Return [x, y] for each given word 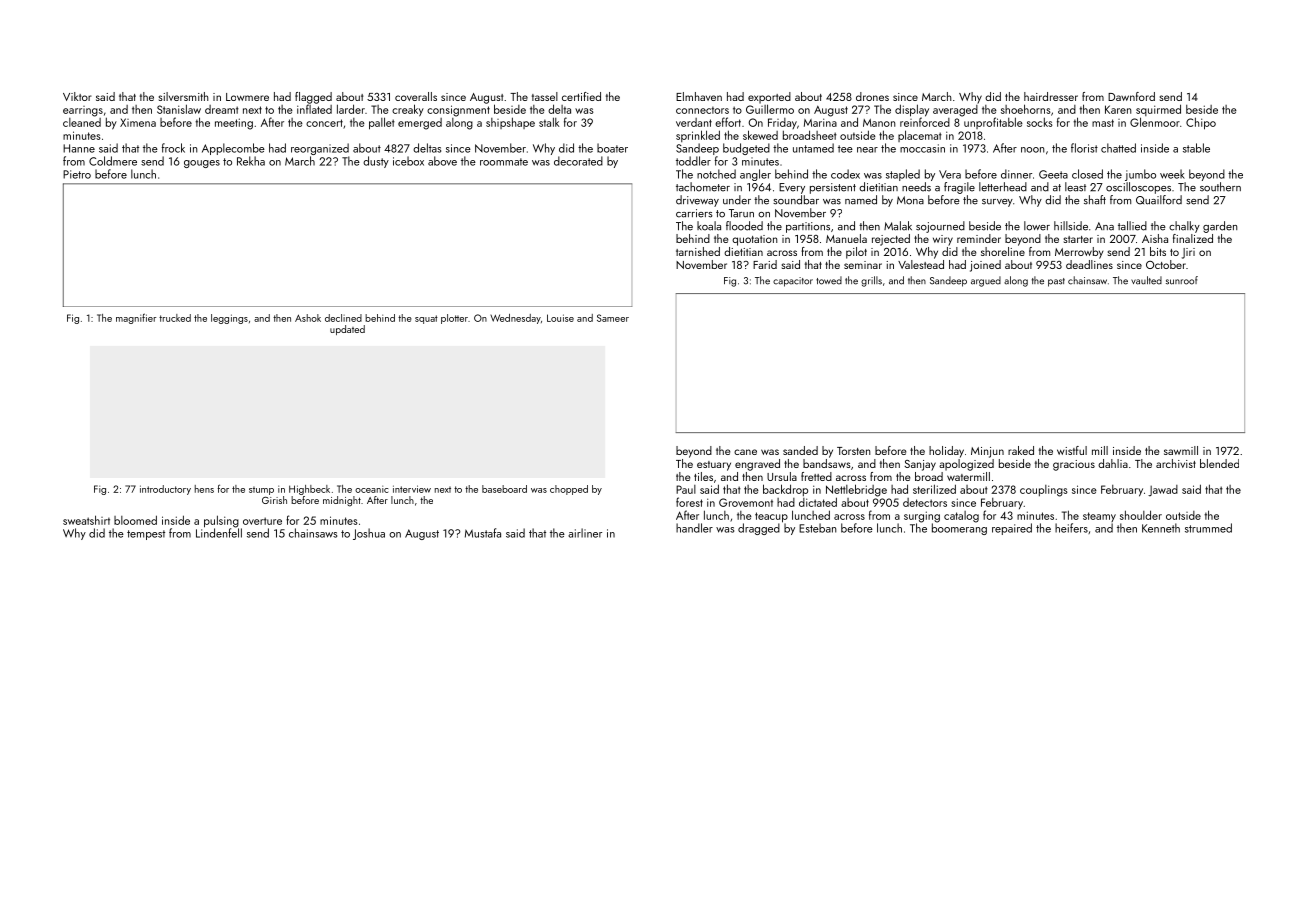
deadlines [1089, 264]
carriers [694, 213]
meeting [234, 124]
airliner [585, 533]
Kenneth [1161, 528]
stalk [549, 122]
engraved [757, 465]
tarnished [698, 251]
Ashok [308, 318]
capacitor [793, 282]
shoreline [1003, 251]
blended [1219, 463]
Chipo [1201, 123]
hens [204, 489]
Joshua [369, 534]
